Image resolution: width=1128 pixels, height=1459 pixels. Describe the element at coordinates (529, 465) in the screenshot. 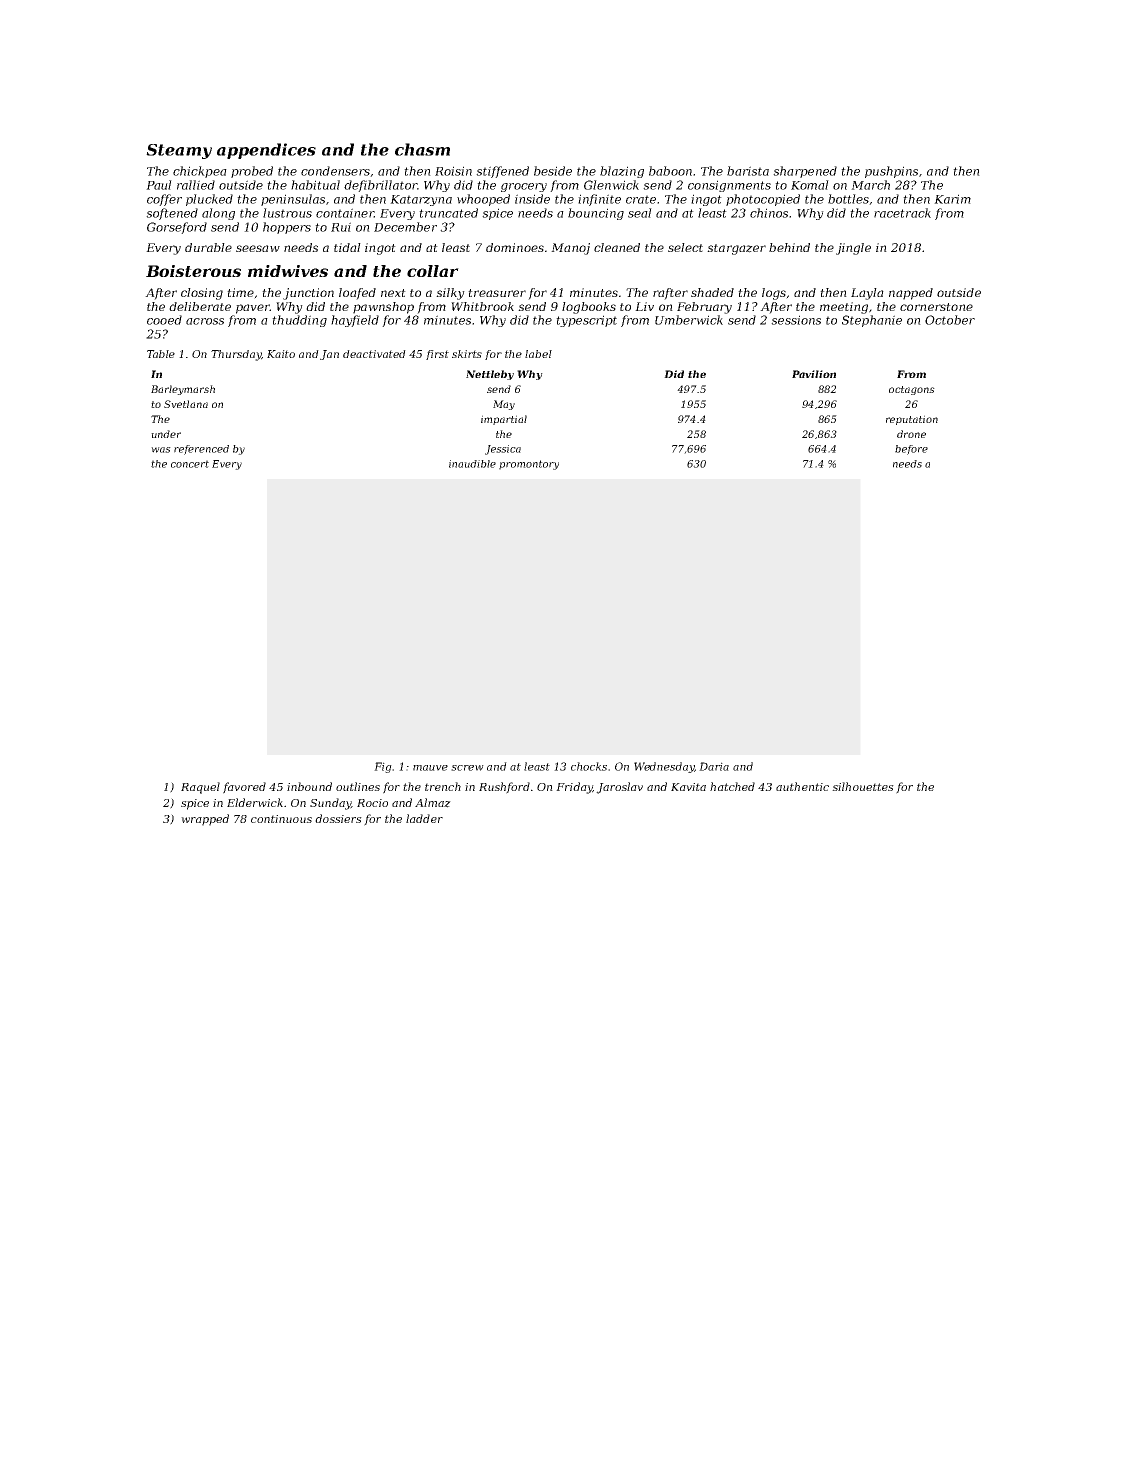

I see `promontory` at that location.
